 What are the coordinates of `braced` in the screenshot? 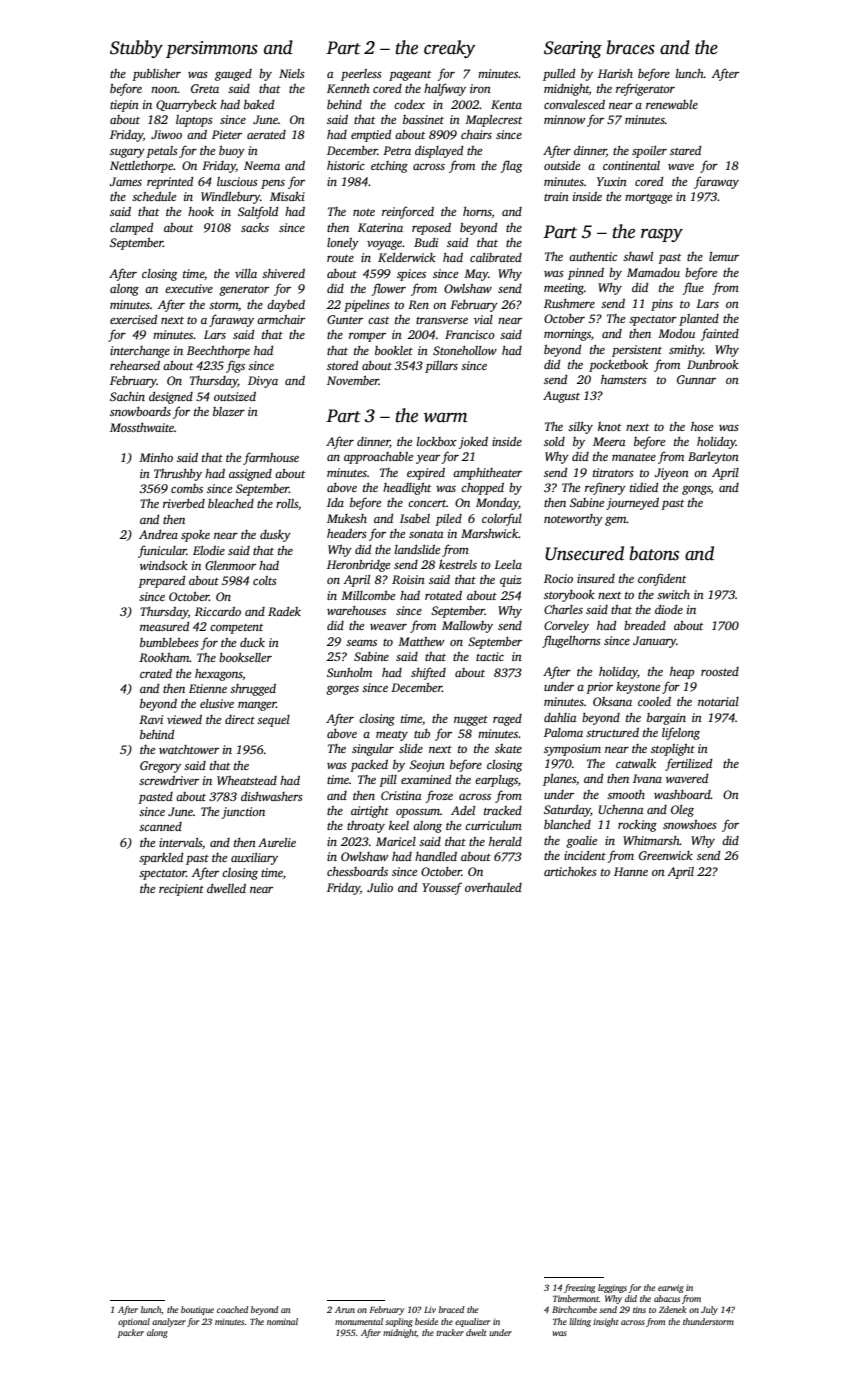 It's located at (451, 1309).
